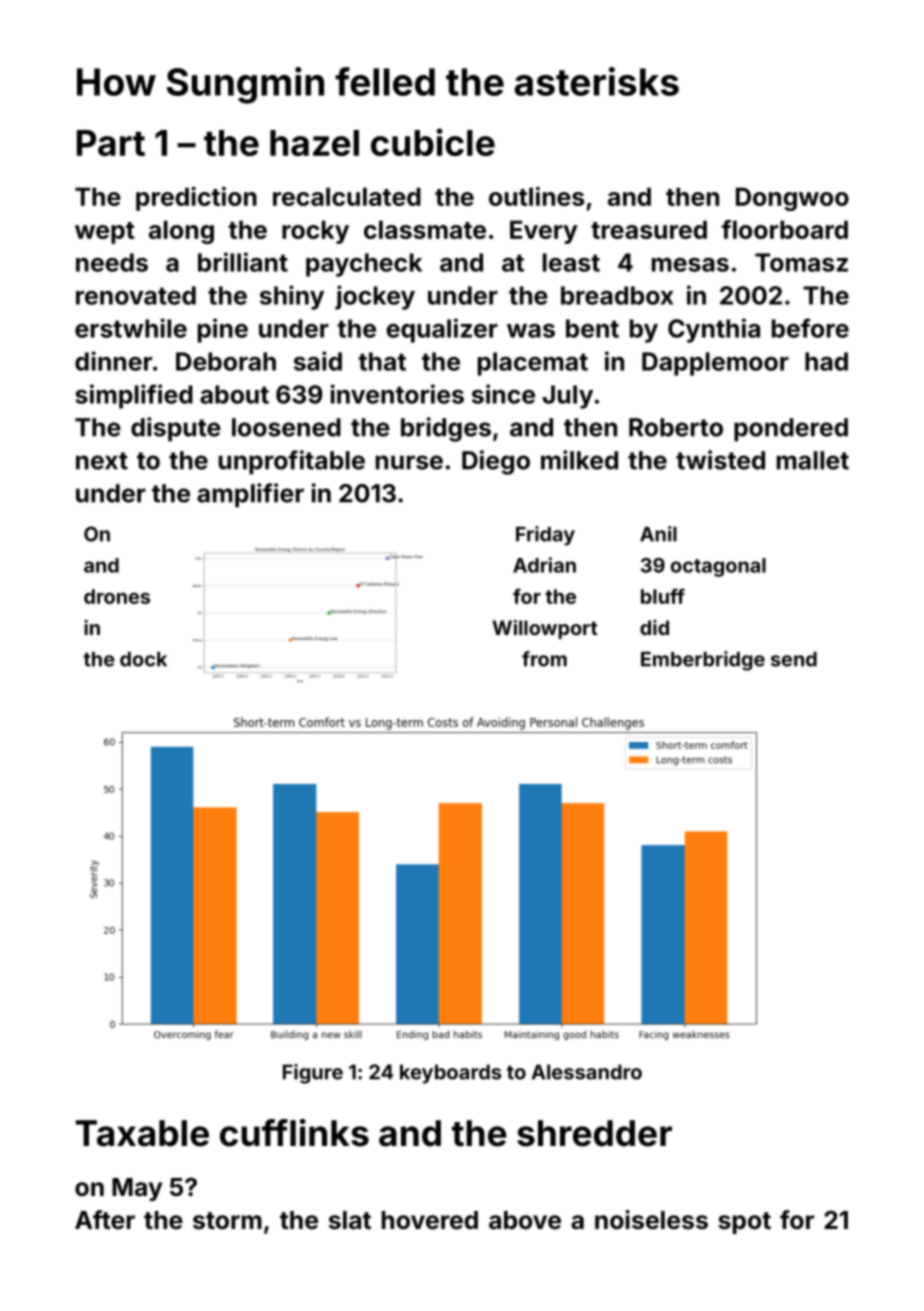  Describe the element at coordinates (136, 295) in the image. I see `renovated` at that location.
